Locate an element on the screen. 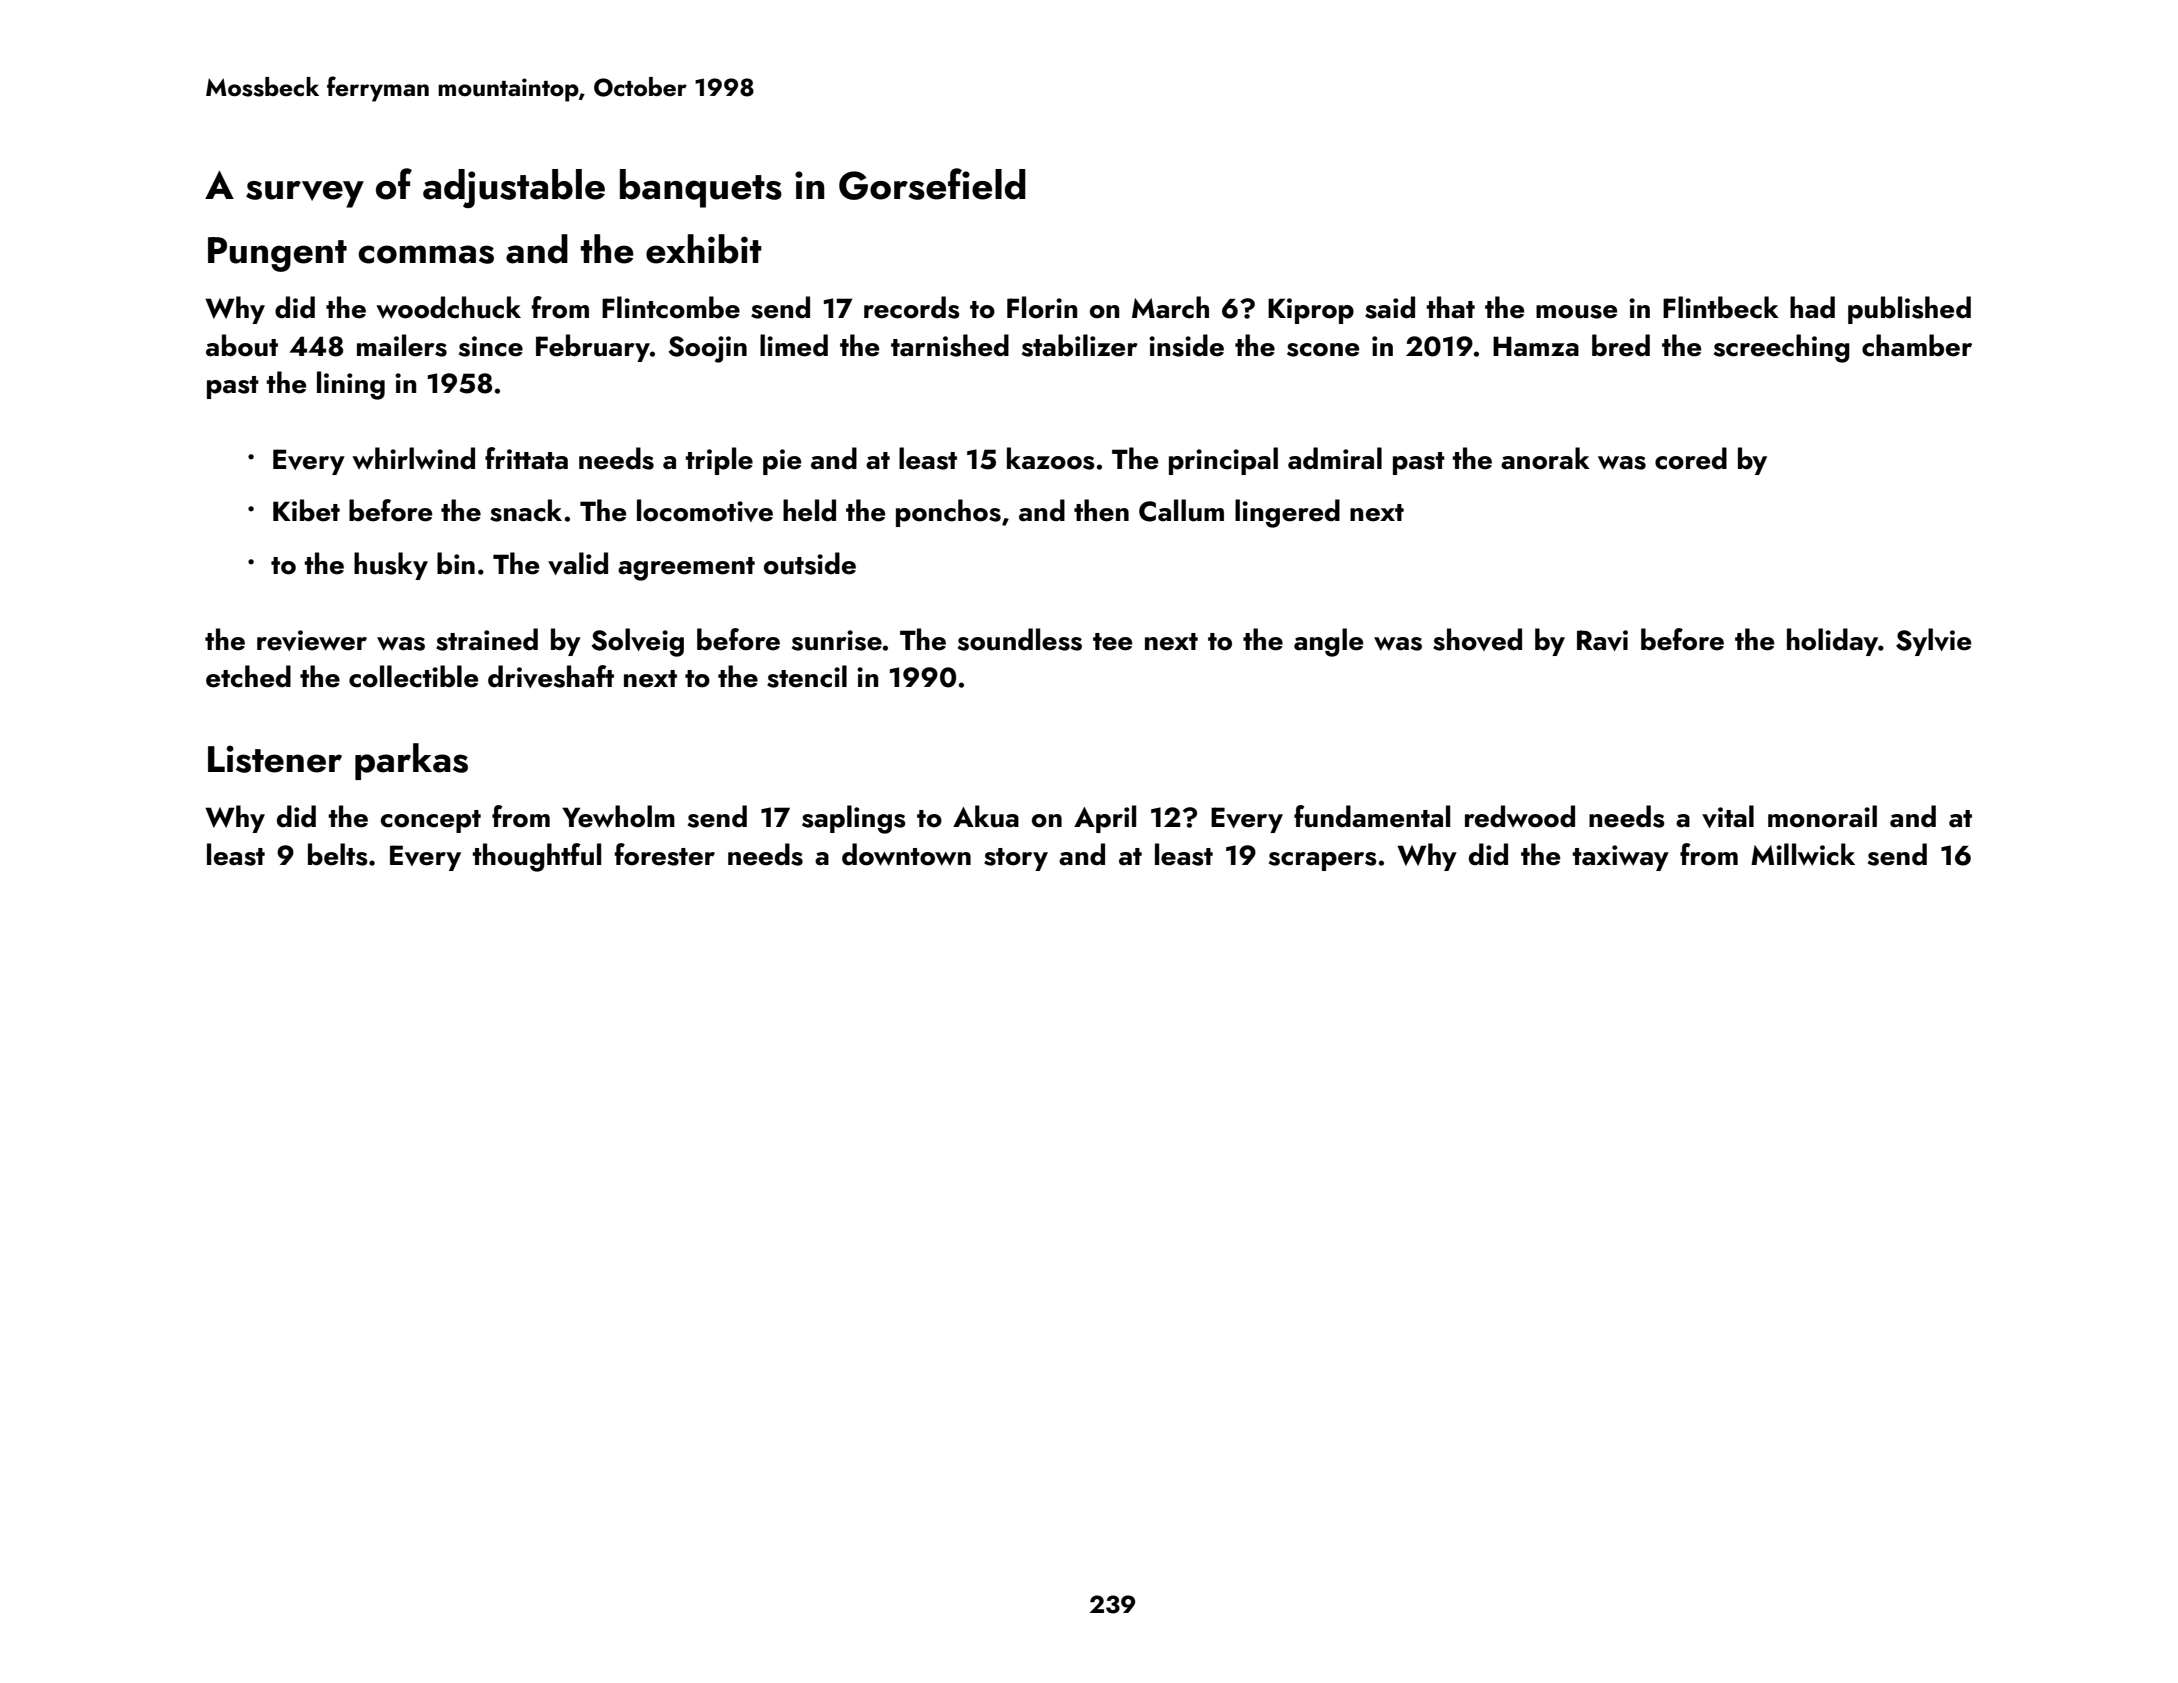 This screenshot has height=1683, width=2178. concept is located at coordinates (431, 821).
